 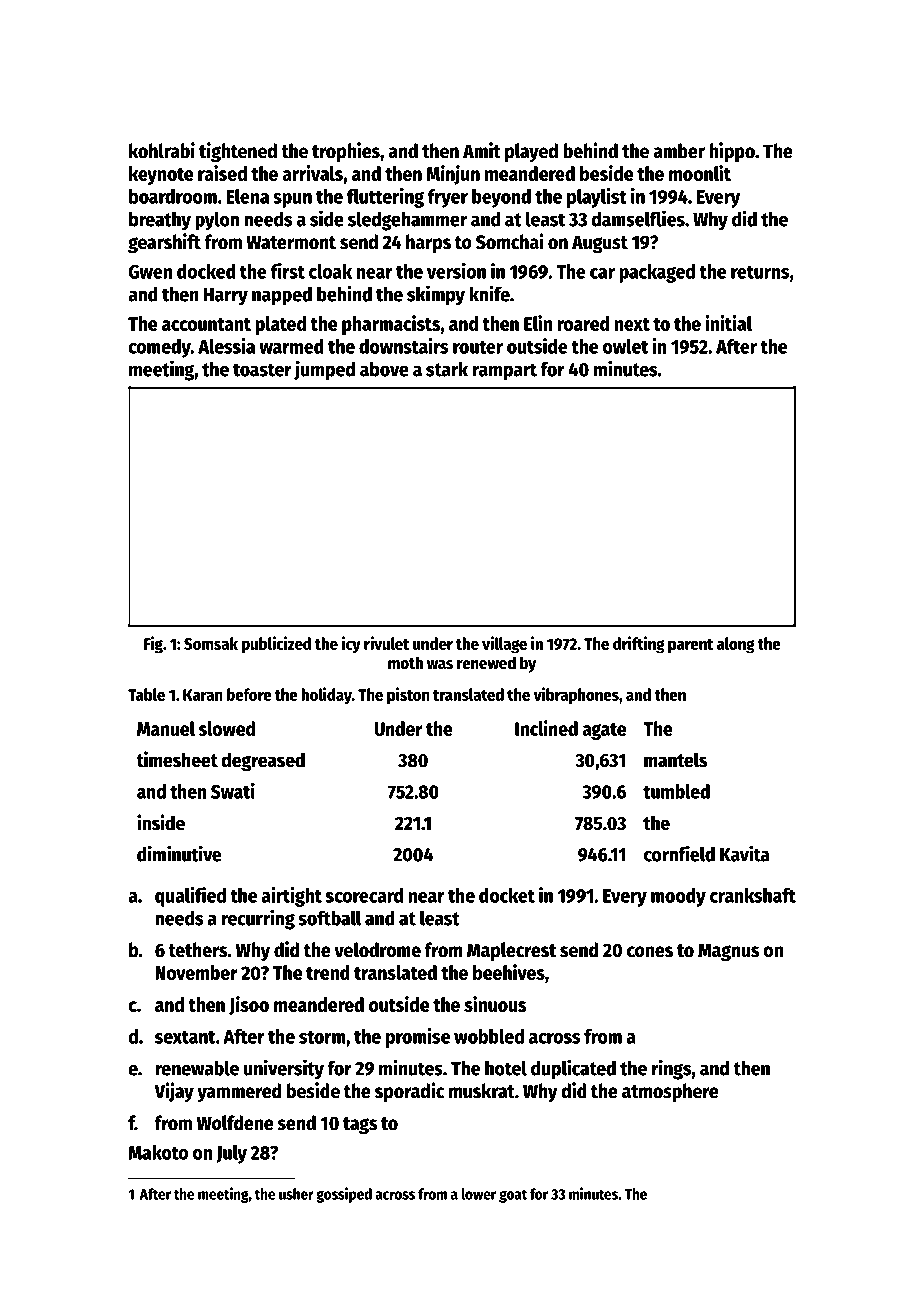 I want to click on August, so click(x=600, y=244).
